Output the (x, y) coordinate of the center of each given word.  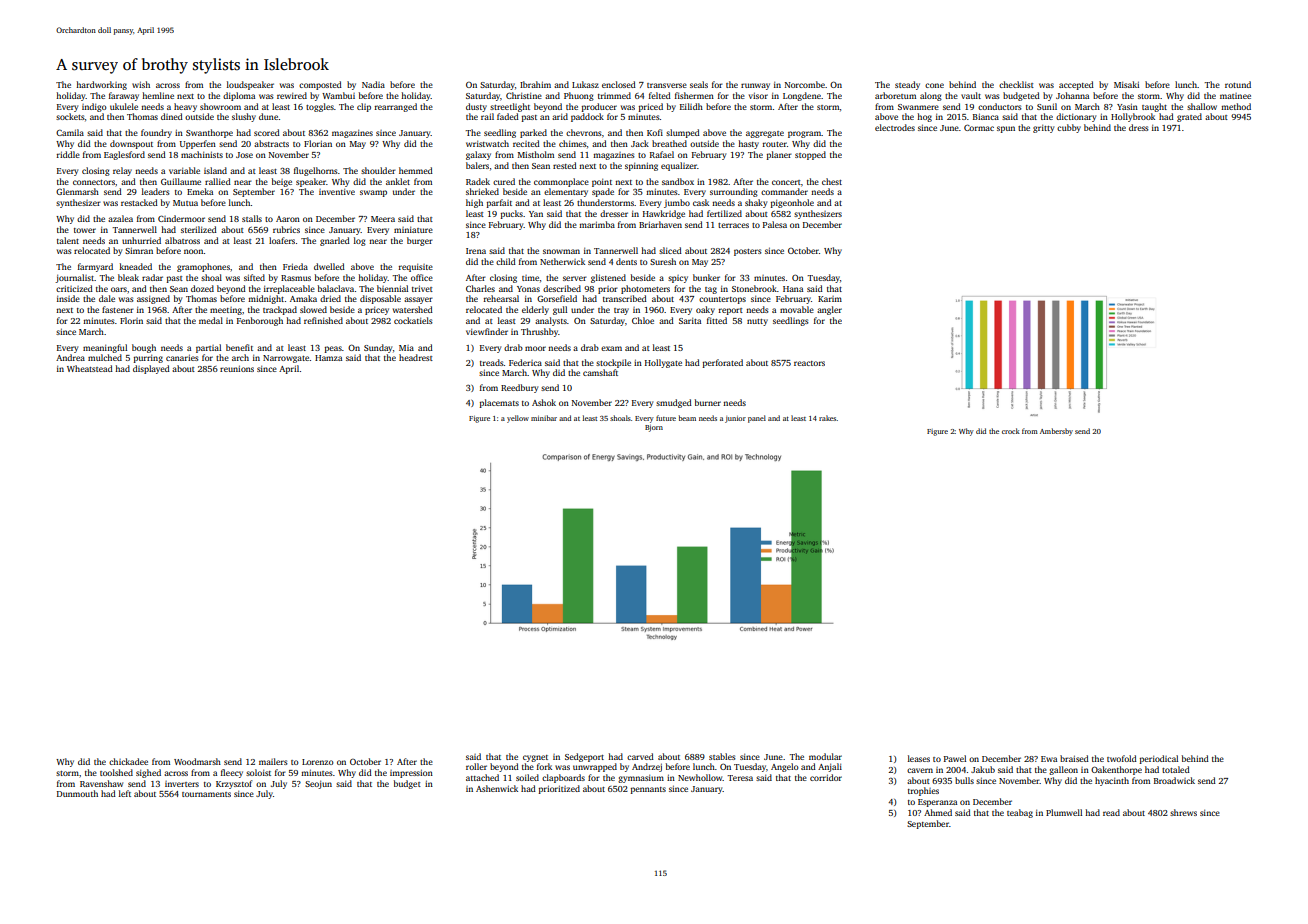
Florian (318, 143)
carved (640, 756)
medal (211, 320)
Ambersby (1056, 432)
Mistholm (536, 154)
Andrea (70, 357)
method (1236, 106)
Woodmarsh (197, 761)
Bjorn (654, 428)
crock (1011, 431)
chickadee (128, 761)
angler (829, 310)
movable (797, 309)
